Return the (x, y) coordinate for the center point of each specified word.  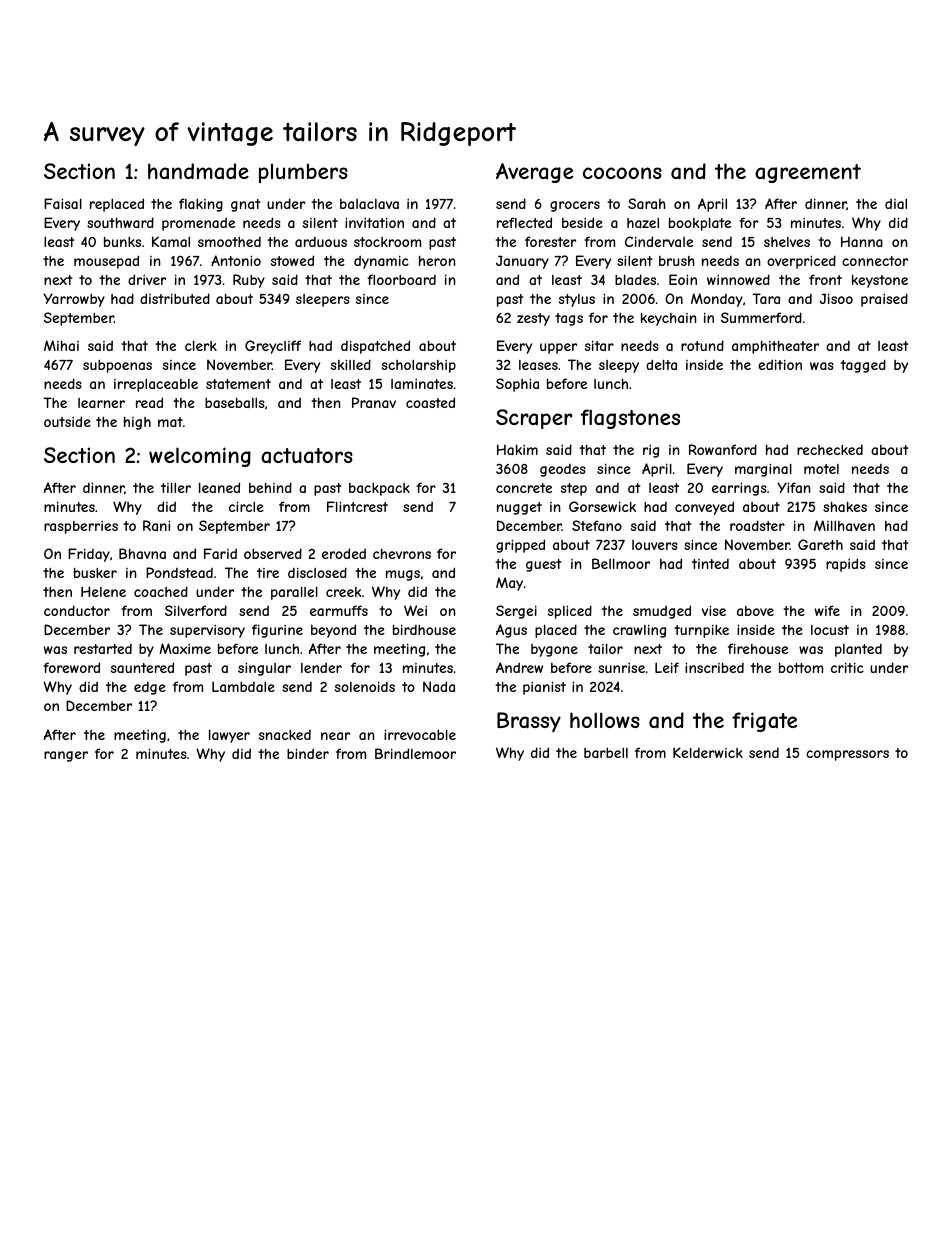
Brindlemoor (415, 753)
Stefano (597, 525)
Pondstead (179, 572)
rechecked (830, 450)
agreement (808, 173)
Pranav (374, 402)
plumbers (303, 173)
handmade (198, 171)
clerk (201, 345)
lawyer (229, 736)
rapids (846, 565)
